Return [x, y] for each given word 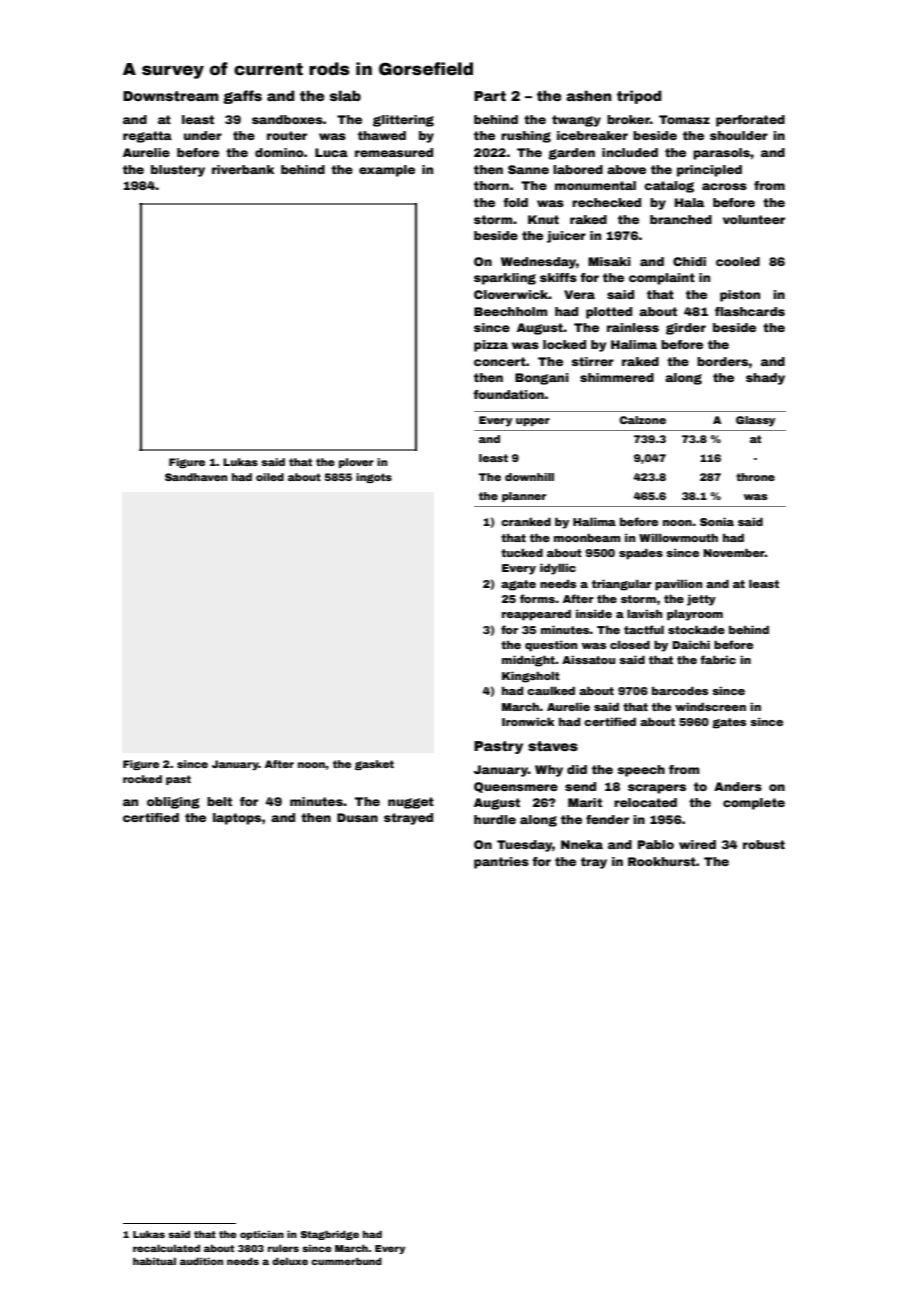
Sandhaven [196, 477]
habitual [154, 1261]
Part [490, 96]
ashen [589, 95]
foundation [508, 394]
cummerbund [346, 1261]
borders [722, 361]
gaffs [242, 97]
